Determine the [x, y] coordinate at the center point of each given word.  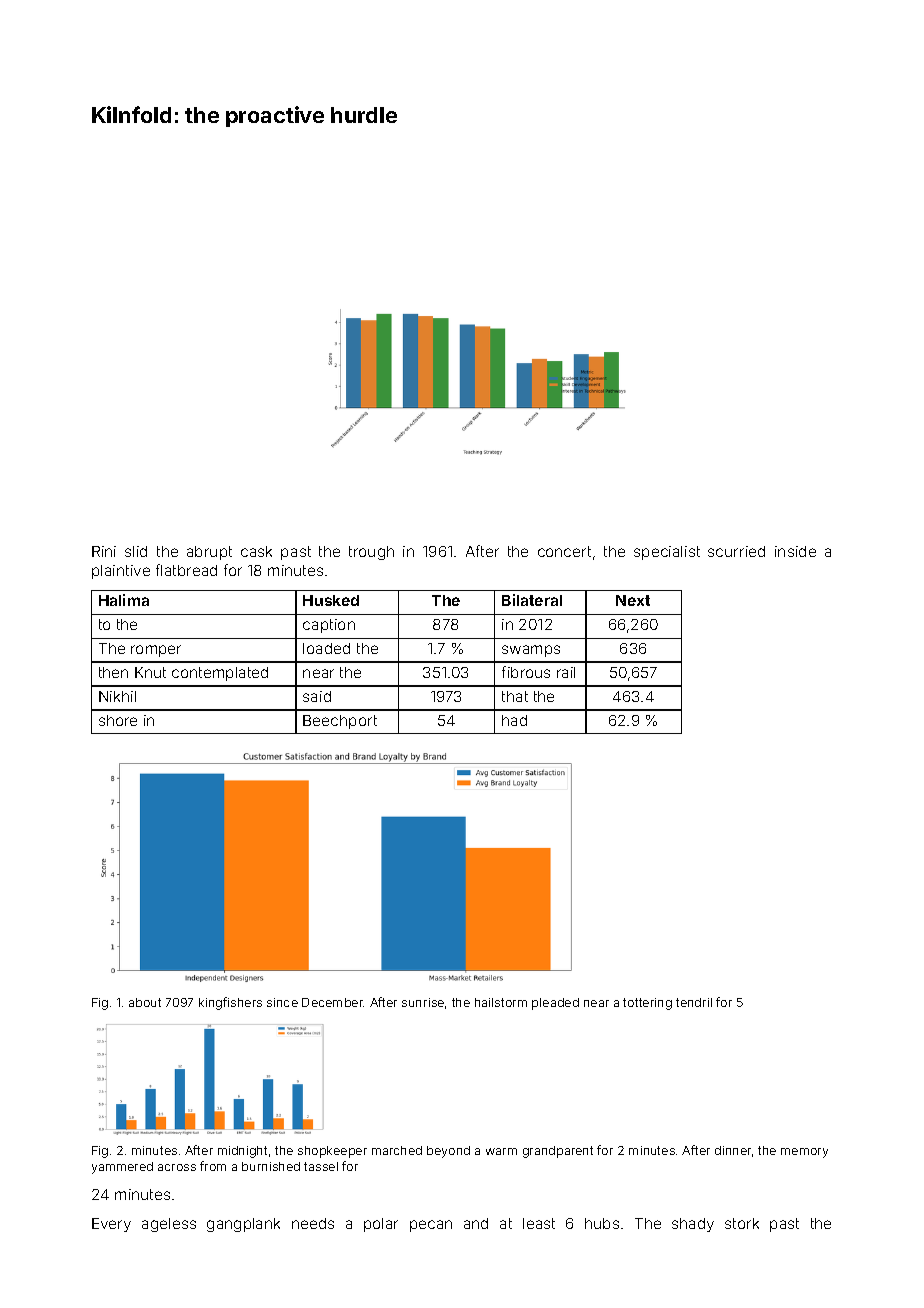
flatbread [186, 570]
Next [633, 600]
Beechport [340, 722]
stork [742, 1223]
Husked [331, 600]
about [145, 1002]
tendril [694, 1002]
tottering [647, 1004]
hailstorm [501, 1002]
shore [118, 720]
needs [313, 1223]
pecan [431, 1226]
